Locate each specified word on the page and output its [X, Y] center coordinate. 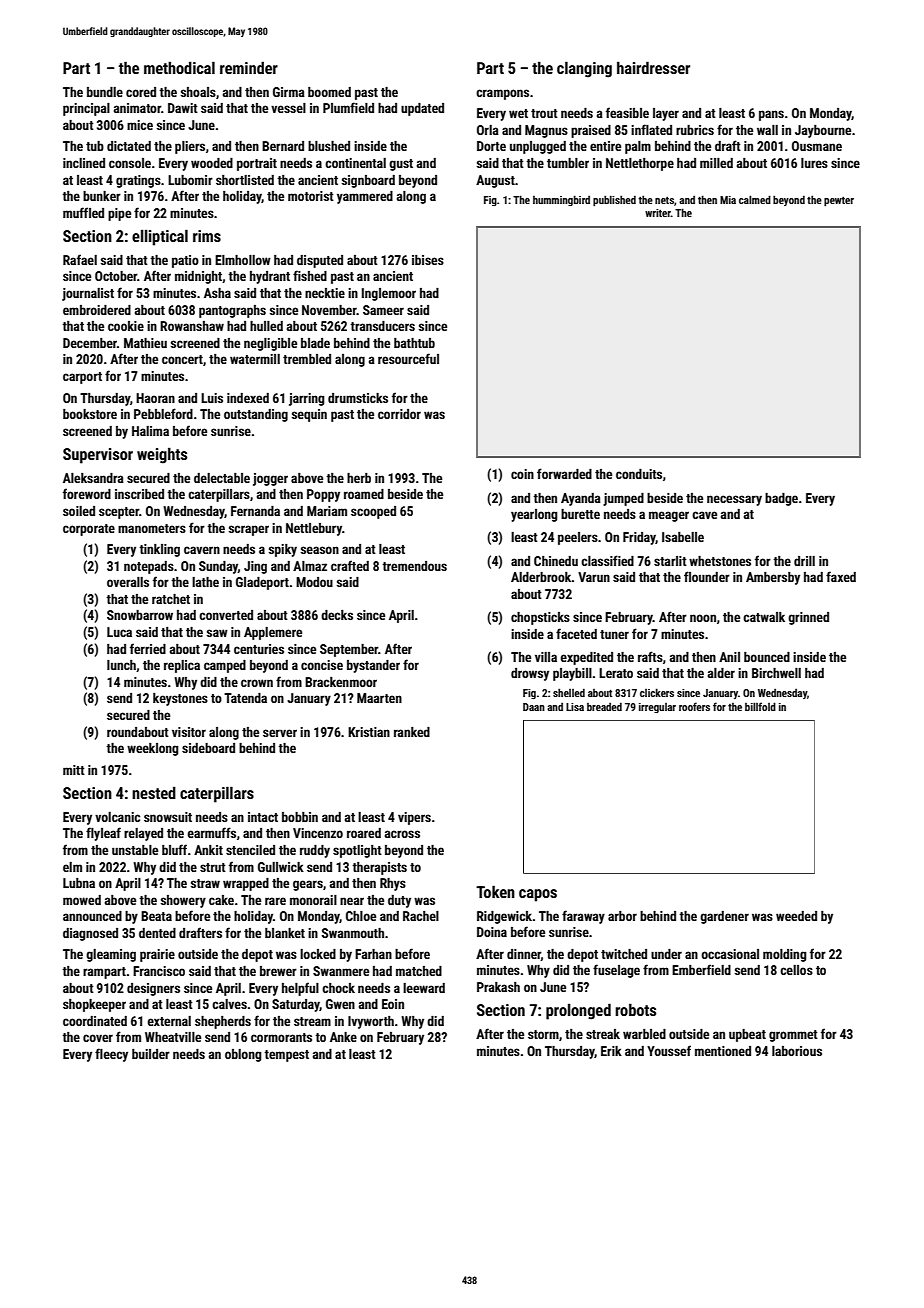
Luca [119, 632]
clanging [584, 69]
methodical [179, 67]
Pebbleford [163, 413]
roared [364, 833]
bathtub [414, 343]
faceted [576, 633]
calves [229, 1004]
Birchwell [776, 673]
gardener [724, 917]
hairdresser [653, 67]
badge [781, 499]
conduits [639, 474]
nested [154, 792]
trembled [307, 359]
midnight [198, 277]
